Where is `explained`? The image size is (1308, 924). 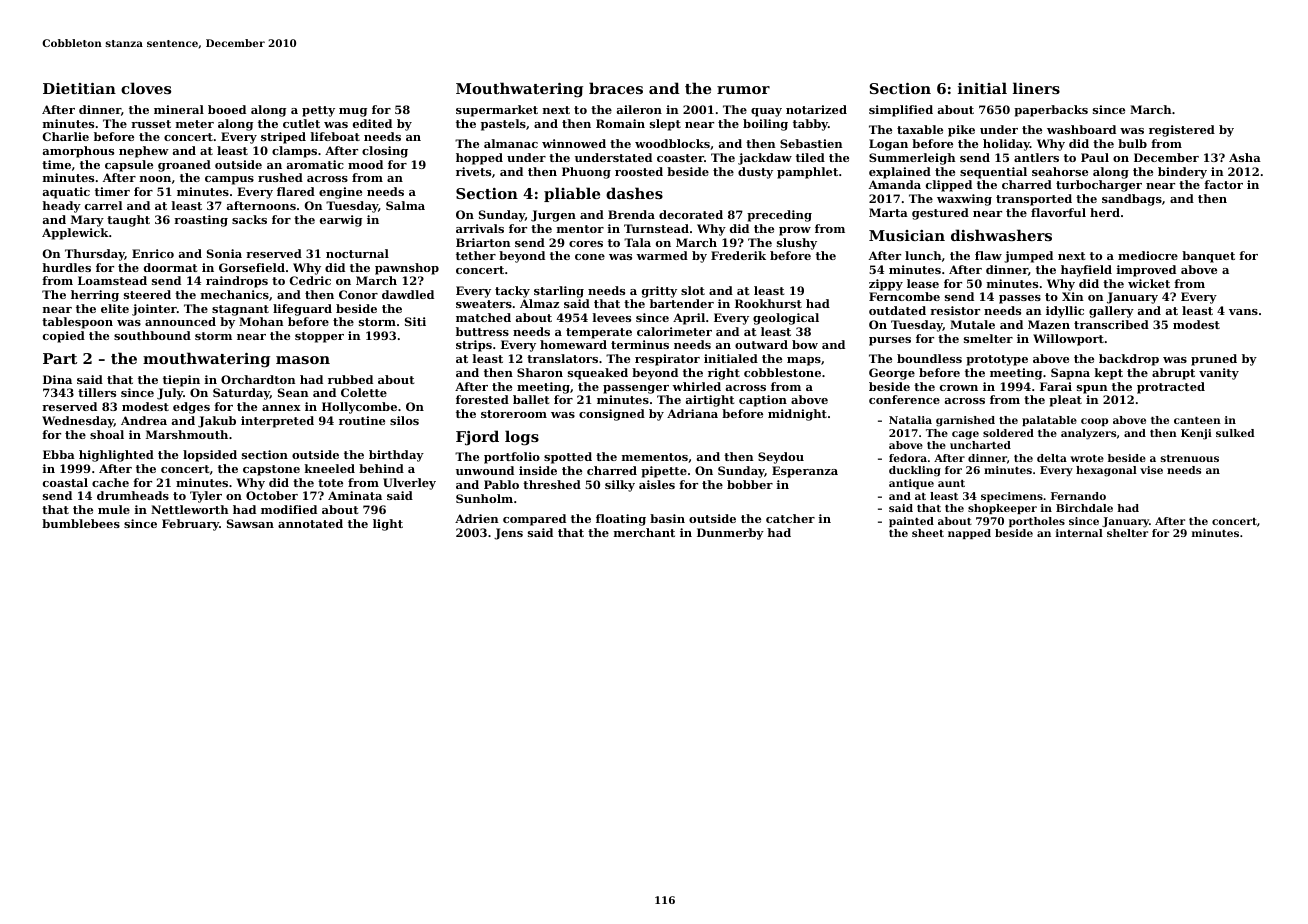 explained is located at coordinates (900, 173).
